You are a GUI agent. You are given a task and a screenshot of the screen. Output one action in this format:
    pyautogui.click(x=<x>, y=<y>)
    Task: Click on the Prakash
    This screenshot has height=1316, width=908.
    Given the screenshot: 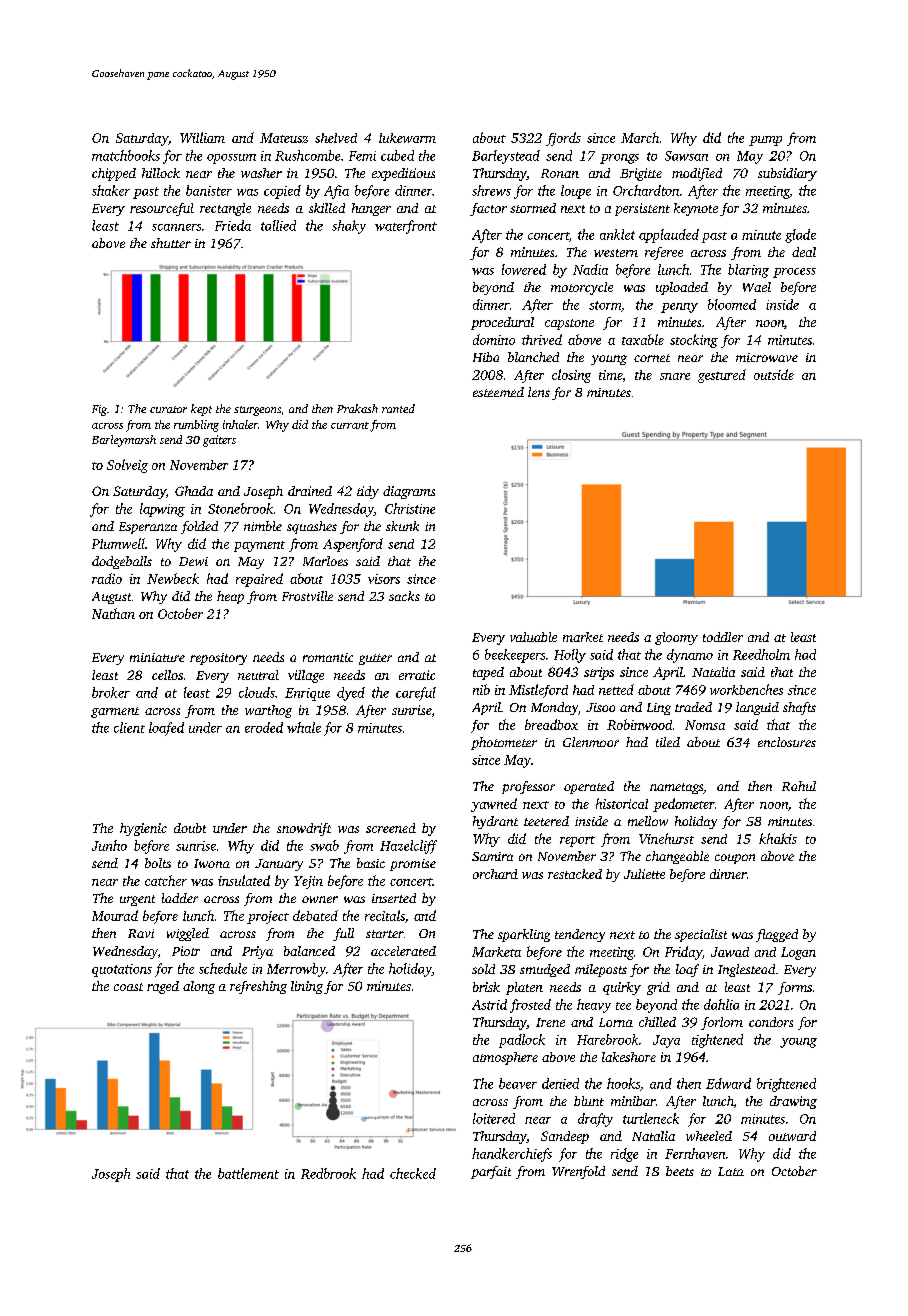 What is the action you would take?
    pyautogui.click(x=357, y=408)
